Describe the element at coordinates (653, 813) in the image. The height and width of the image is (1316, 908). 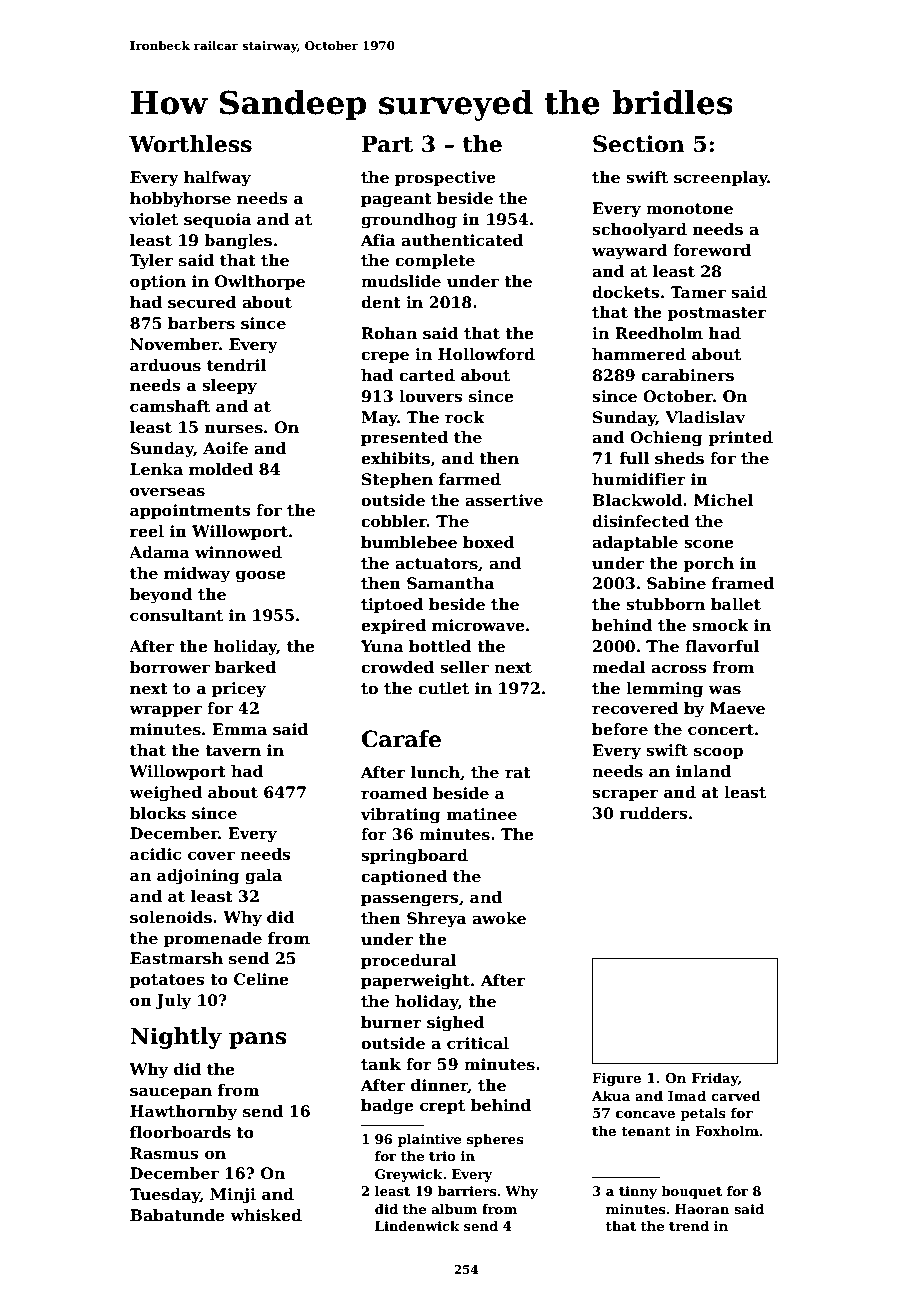
I see `rudders` at that location.
